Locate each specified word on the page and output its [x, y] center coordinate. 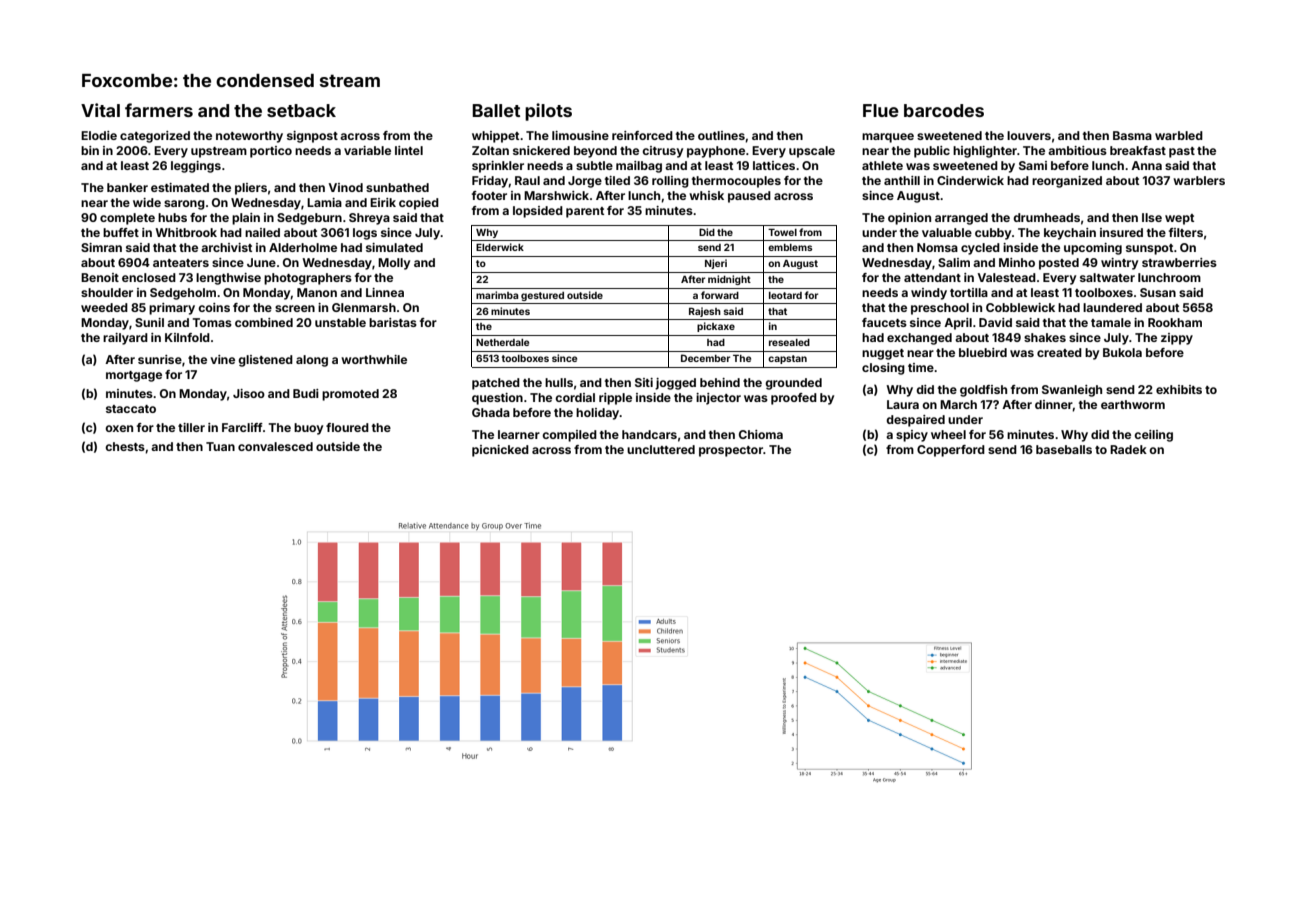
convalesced [275, 446]
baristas [393, 322]
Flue [881, 110]
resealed [789, 342]
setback [301, 110]
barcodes [944, 110]
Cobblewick [1020, 307]
